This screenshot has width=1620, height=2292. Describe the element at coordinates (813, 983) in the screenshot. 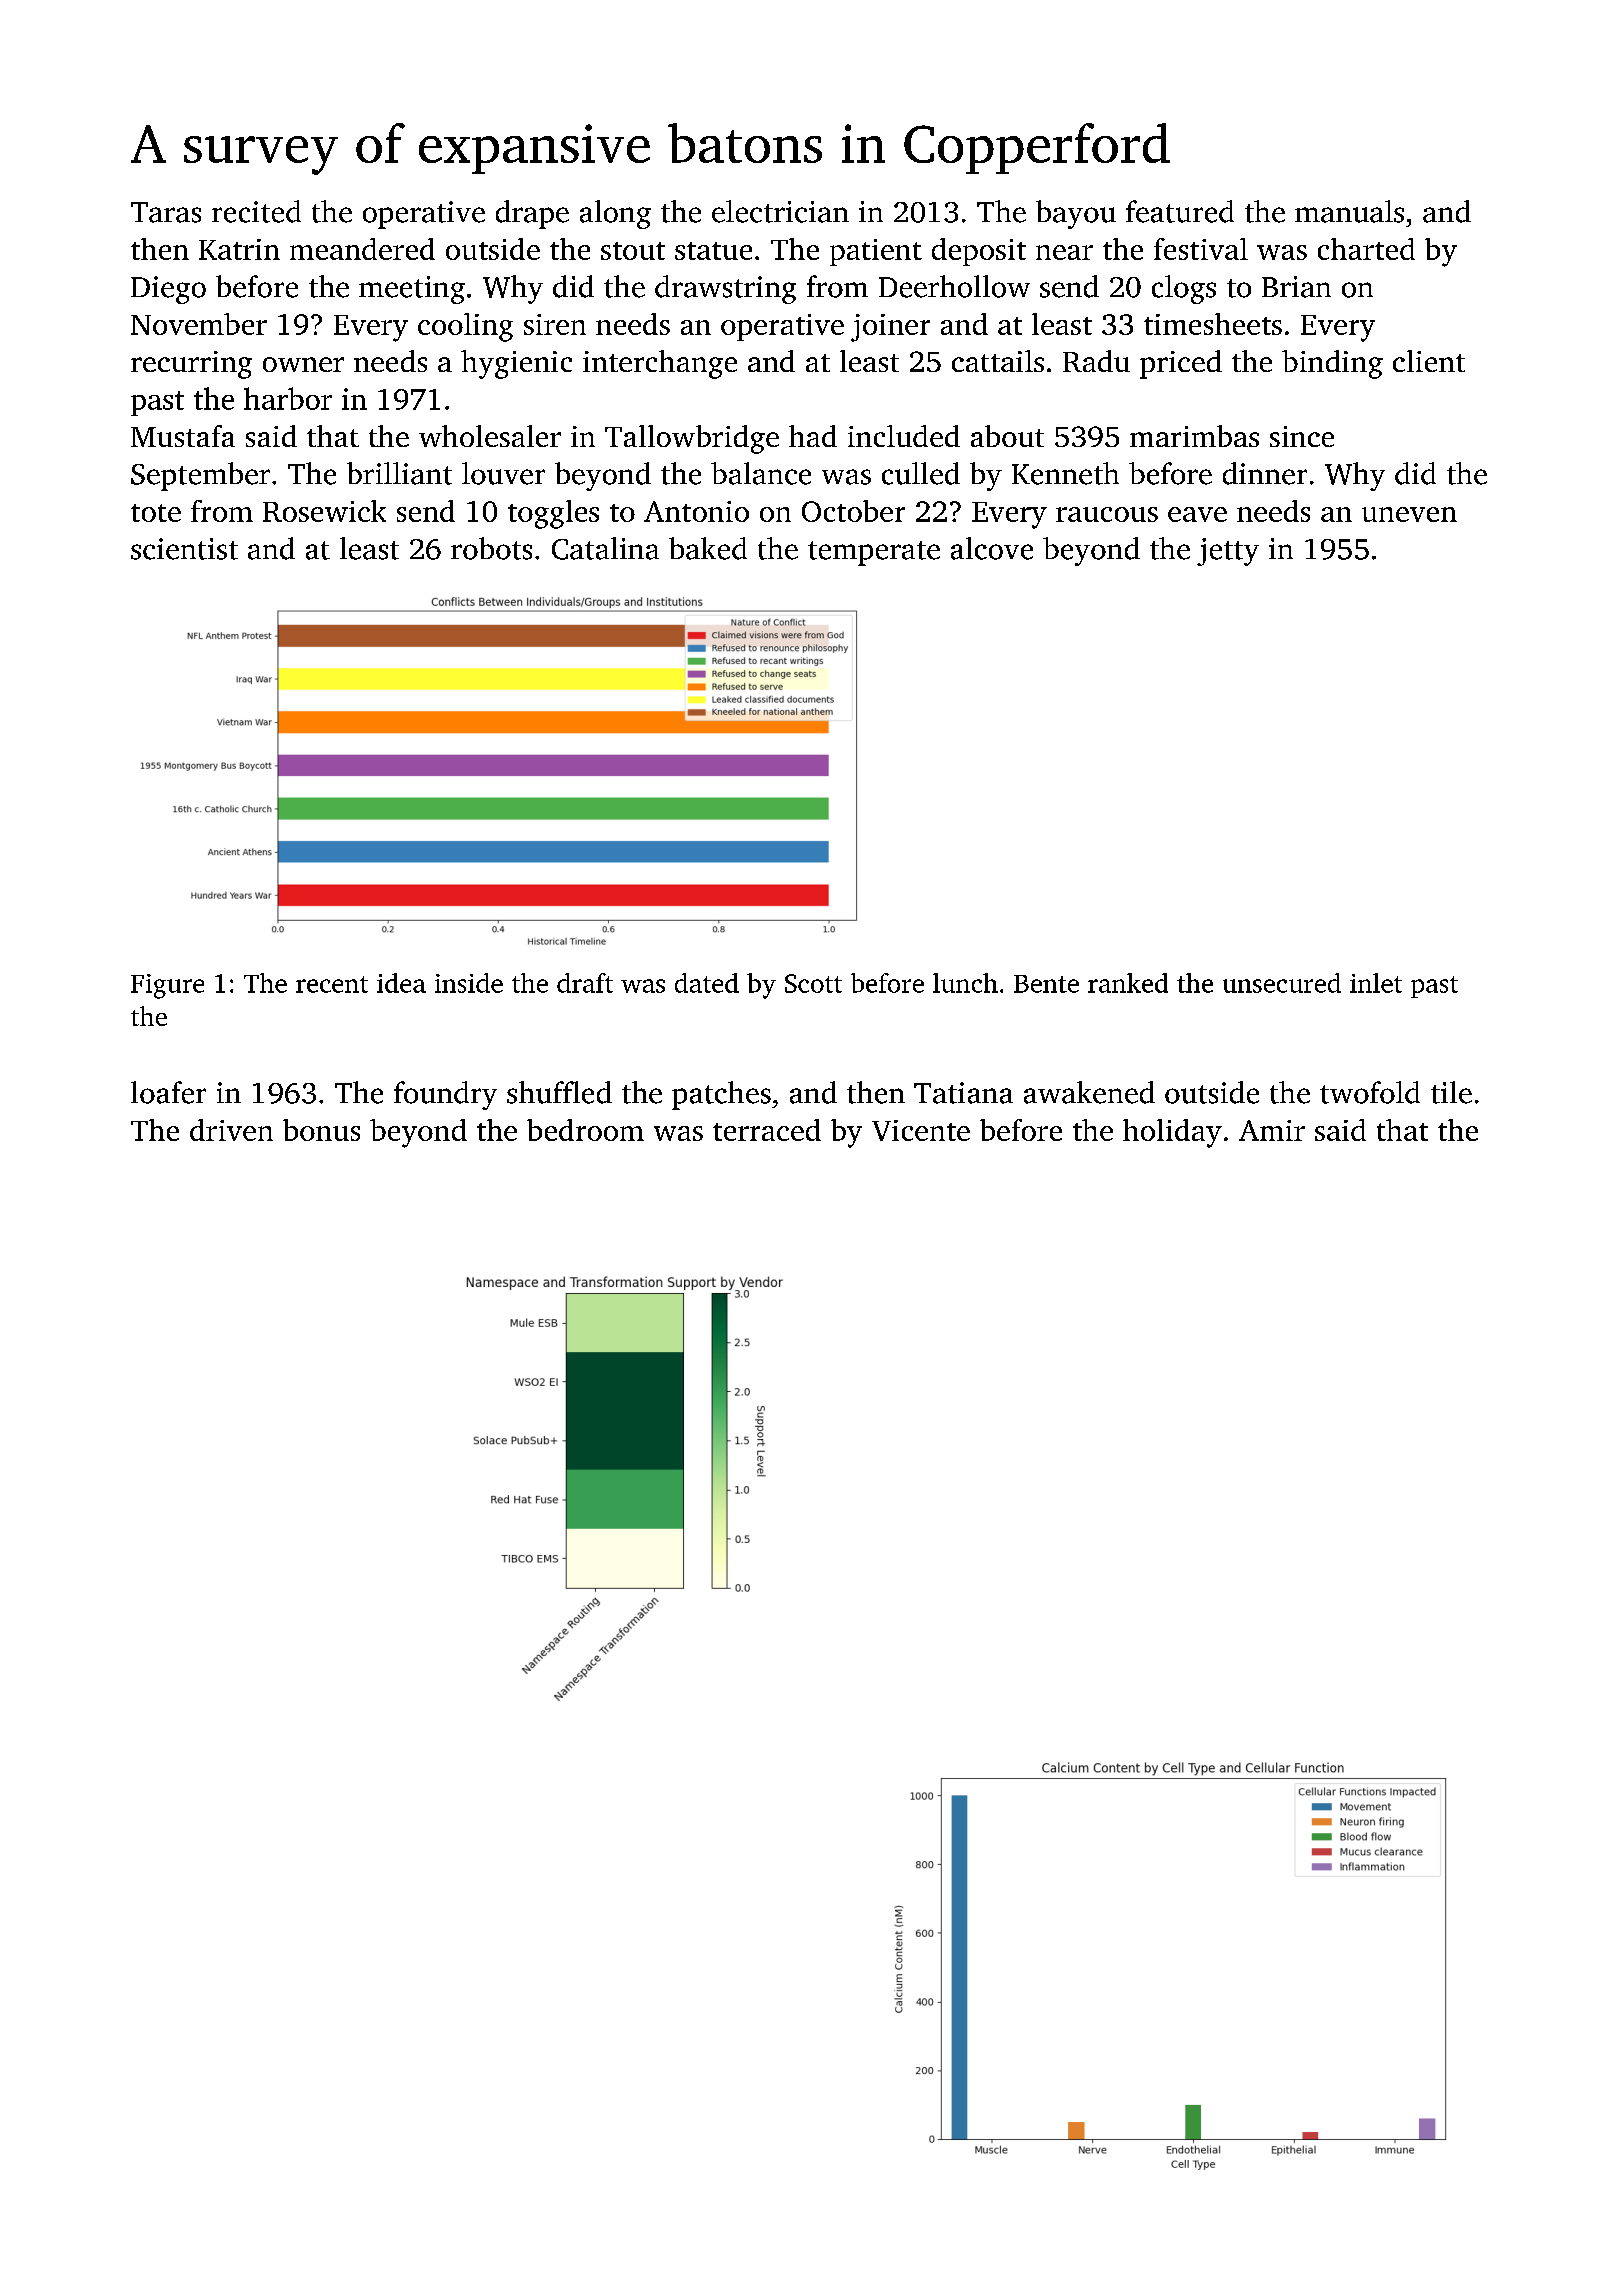

I see `Scott` at that location.
